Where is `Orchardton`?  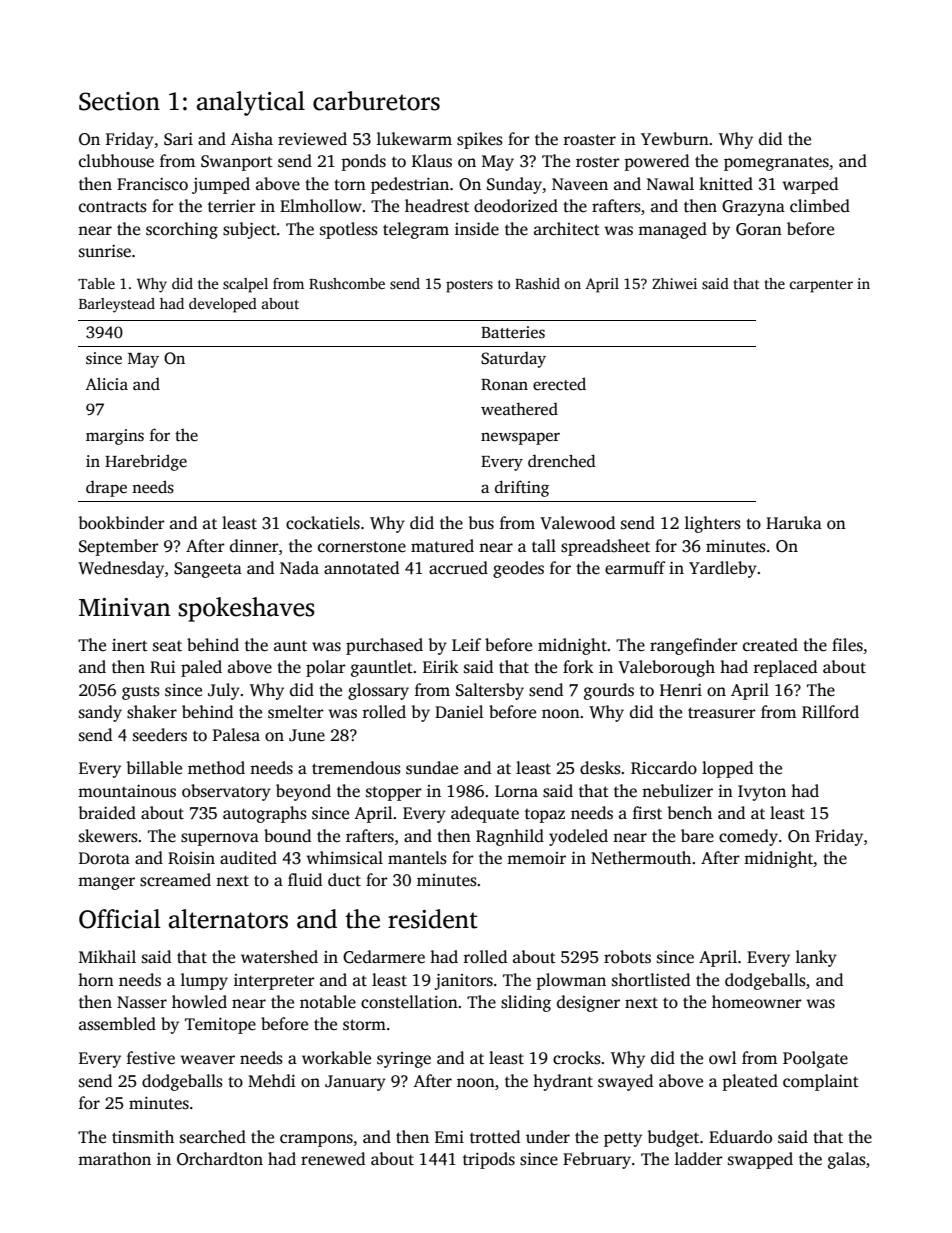 Orchardton is located at coordinates (220, 1159).
